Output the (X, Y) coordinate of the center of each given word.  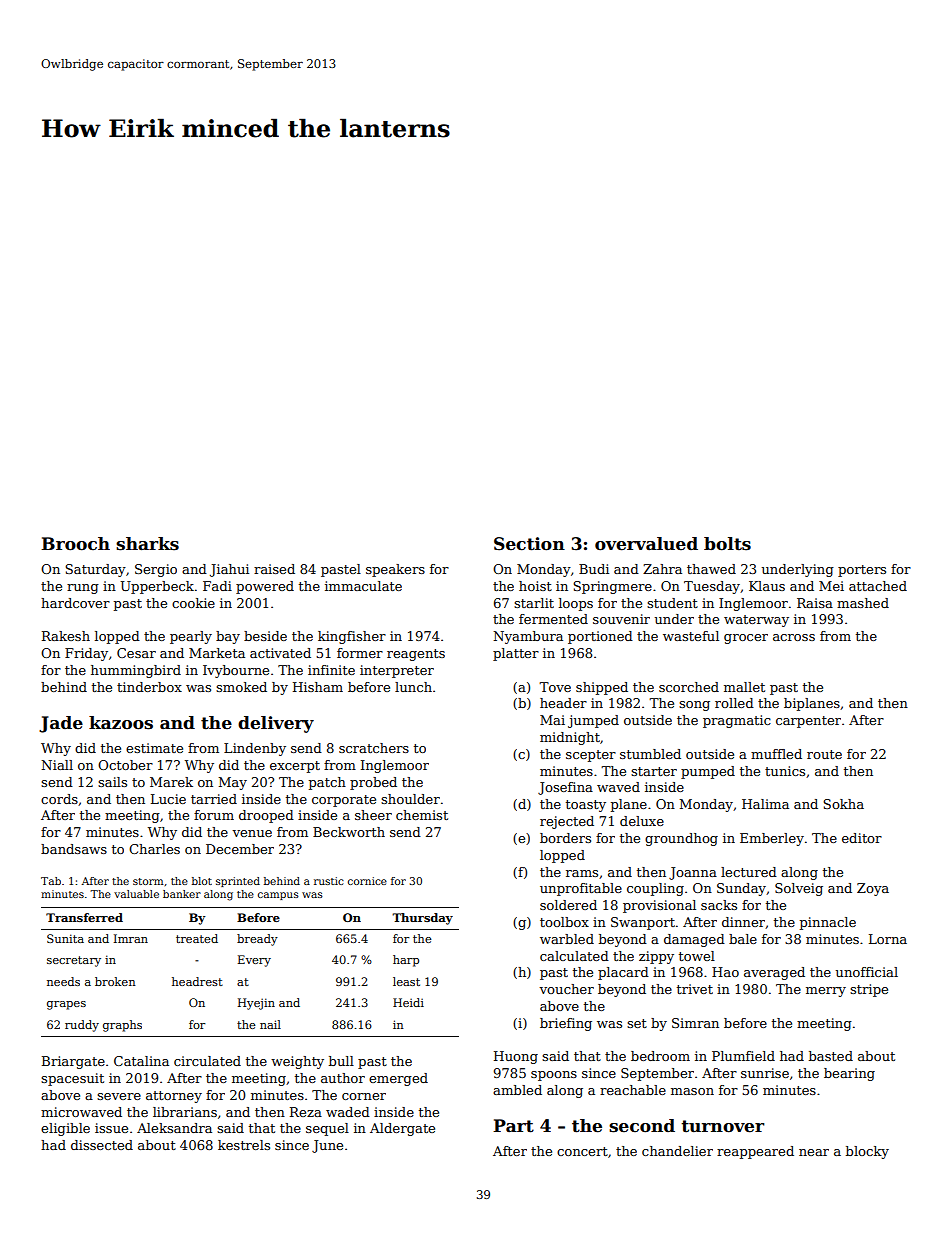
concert (582, 1151)
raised (274, 569)
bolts (727, 544)
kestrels (244, 1145)
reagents (416, 655)
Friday (86, 654)
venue (252, 833)
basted (831, 1056)
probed (373, 783)
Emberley (772, 839)
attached (878, 586)
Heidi (408, 1002)
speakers (395, 570)
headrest (197, 981)
